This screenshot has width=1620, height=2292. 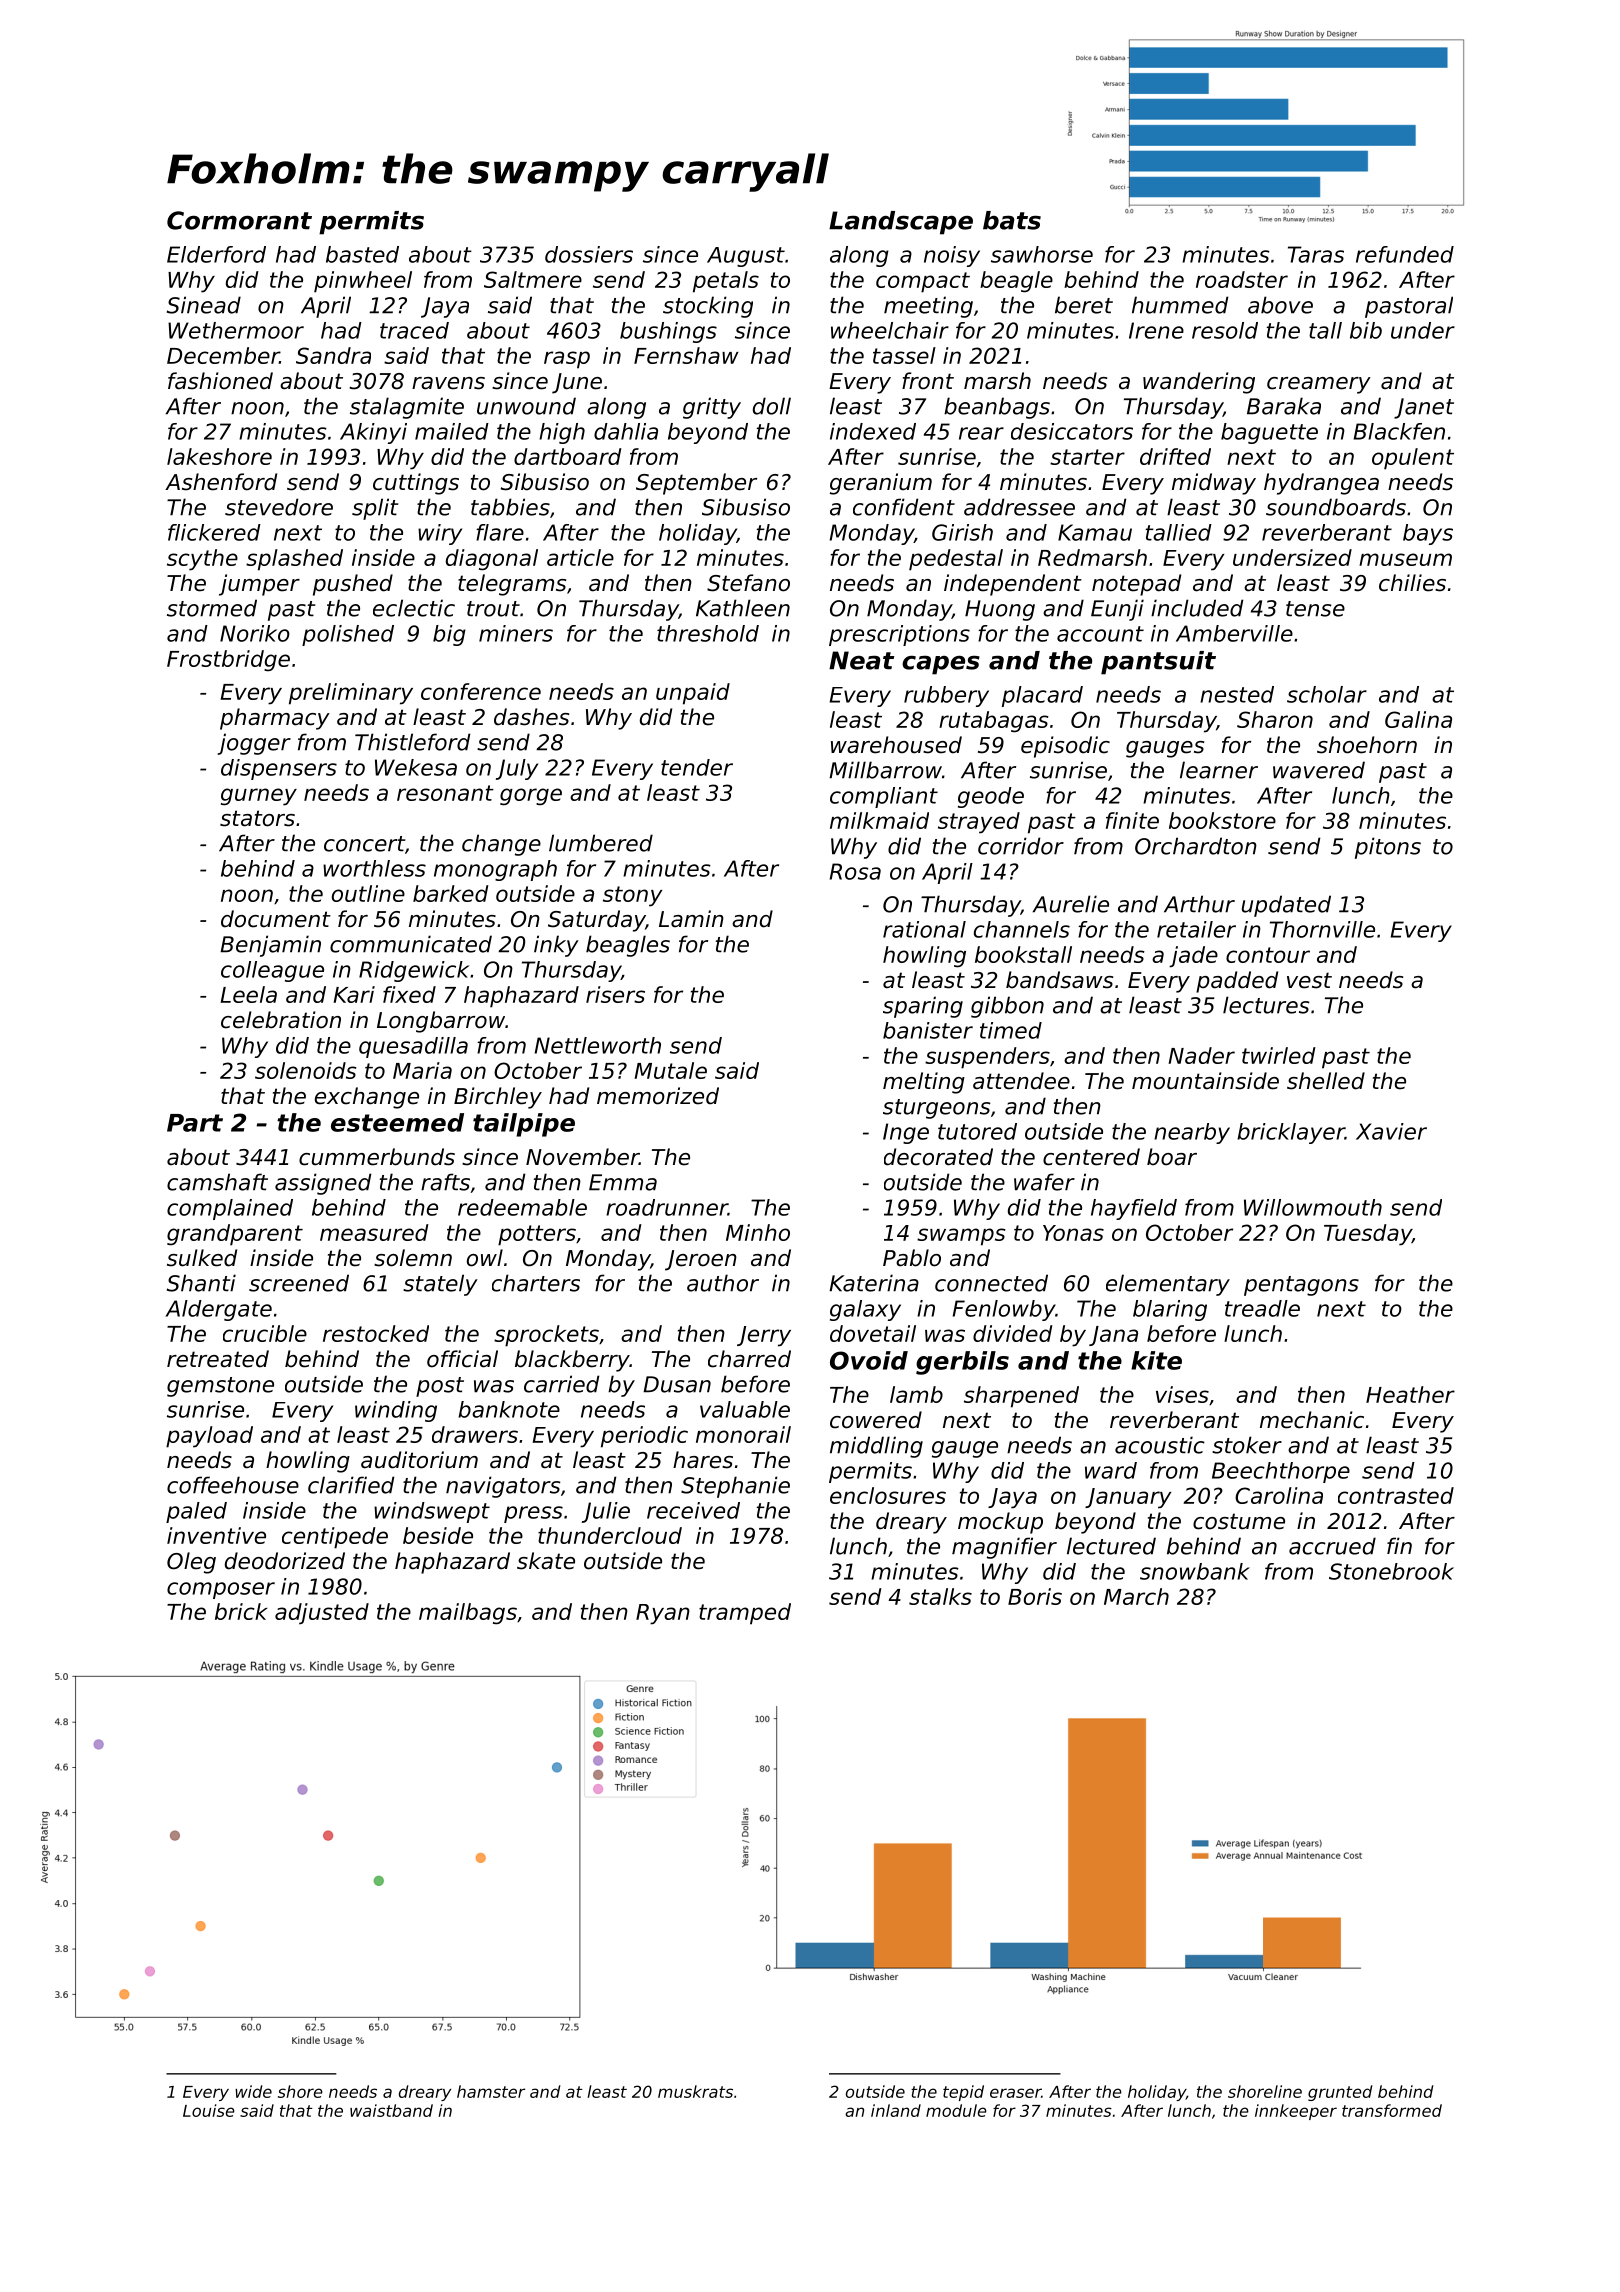 I want to click on waistband, so click(x=391, y=2110).
